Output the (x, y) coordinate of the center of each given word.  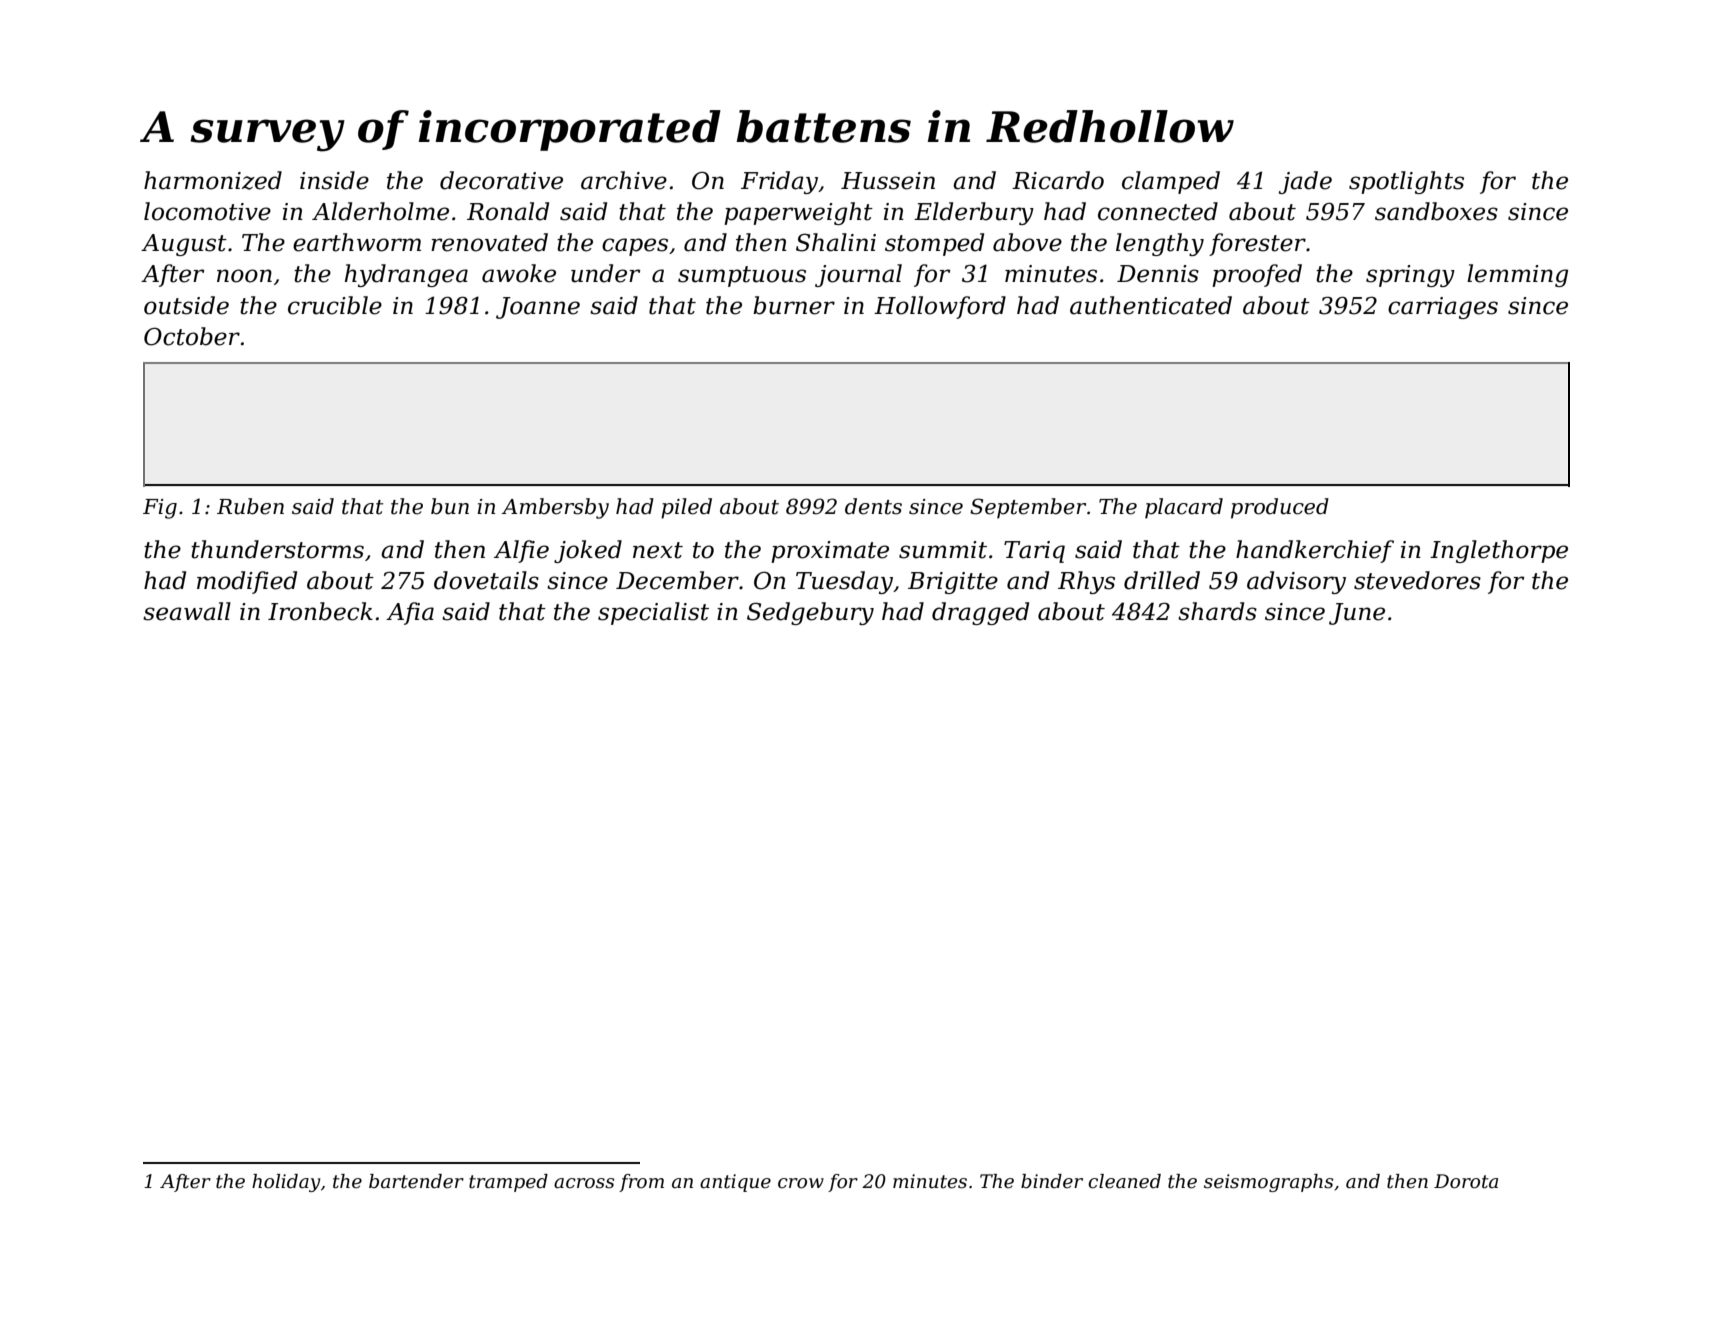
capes (635, 247)
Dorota (1466, 1181)
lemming (1517, 275)
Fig (160, 509)
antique (735, 1183)
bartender (416, 1181)
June (1357, 614)
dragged (980, 613)
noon (244, 276)
